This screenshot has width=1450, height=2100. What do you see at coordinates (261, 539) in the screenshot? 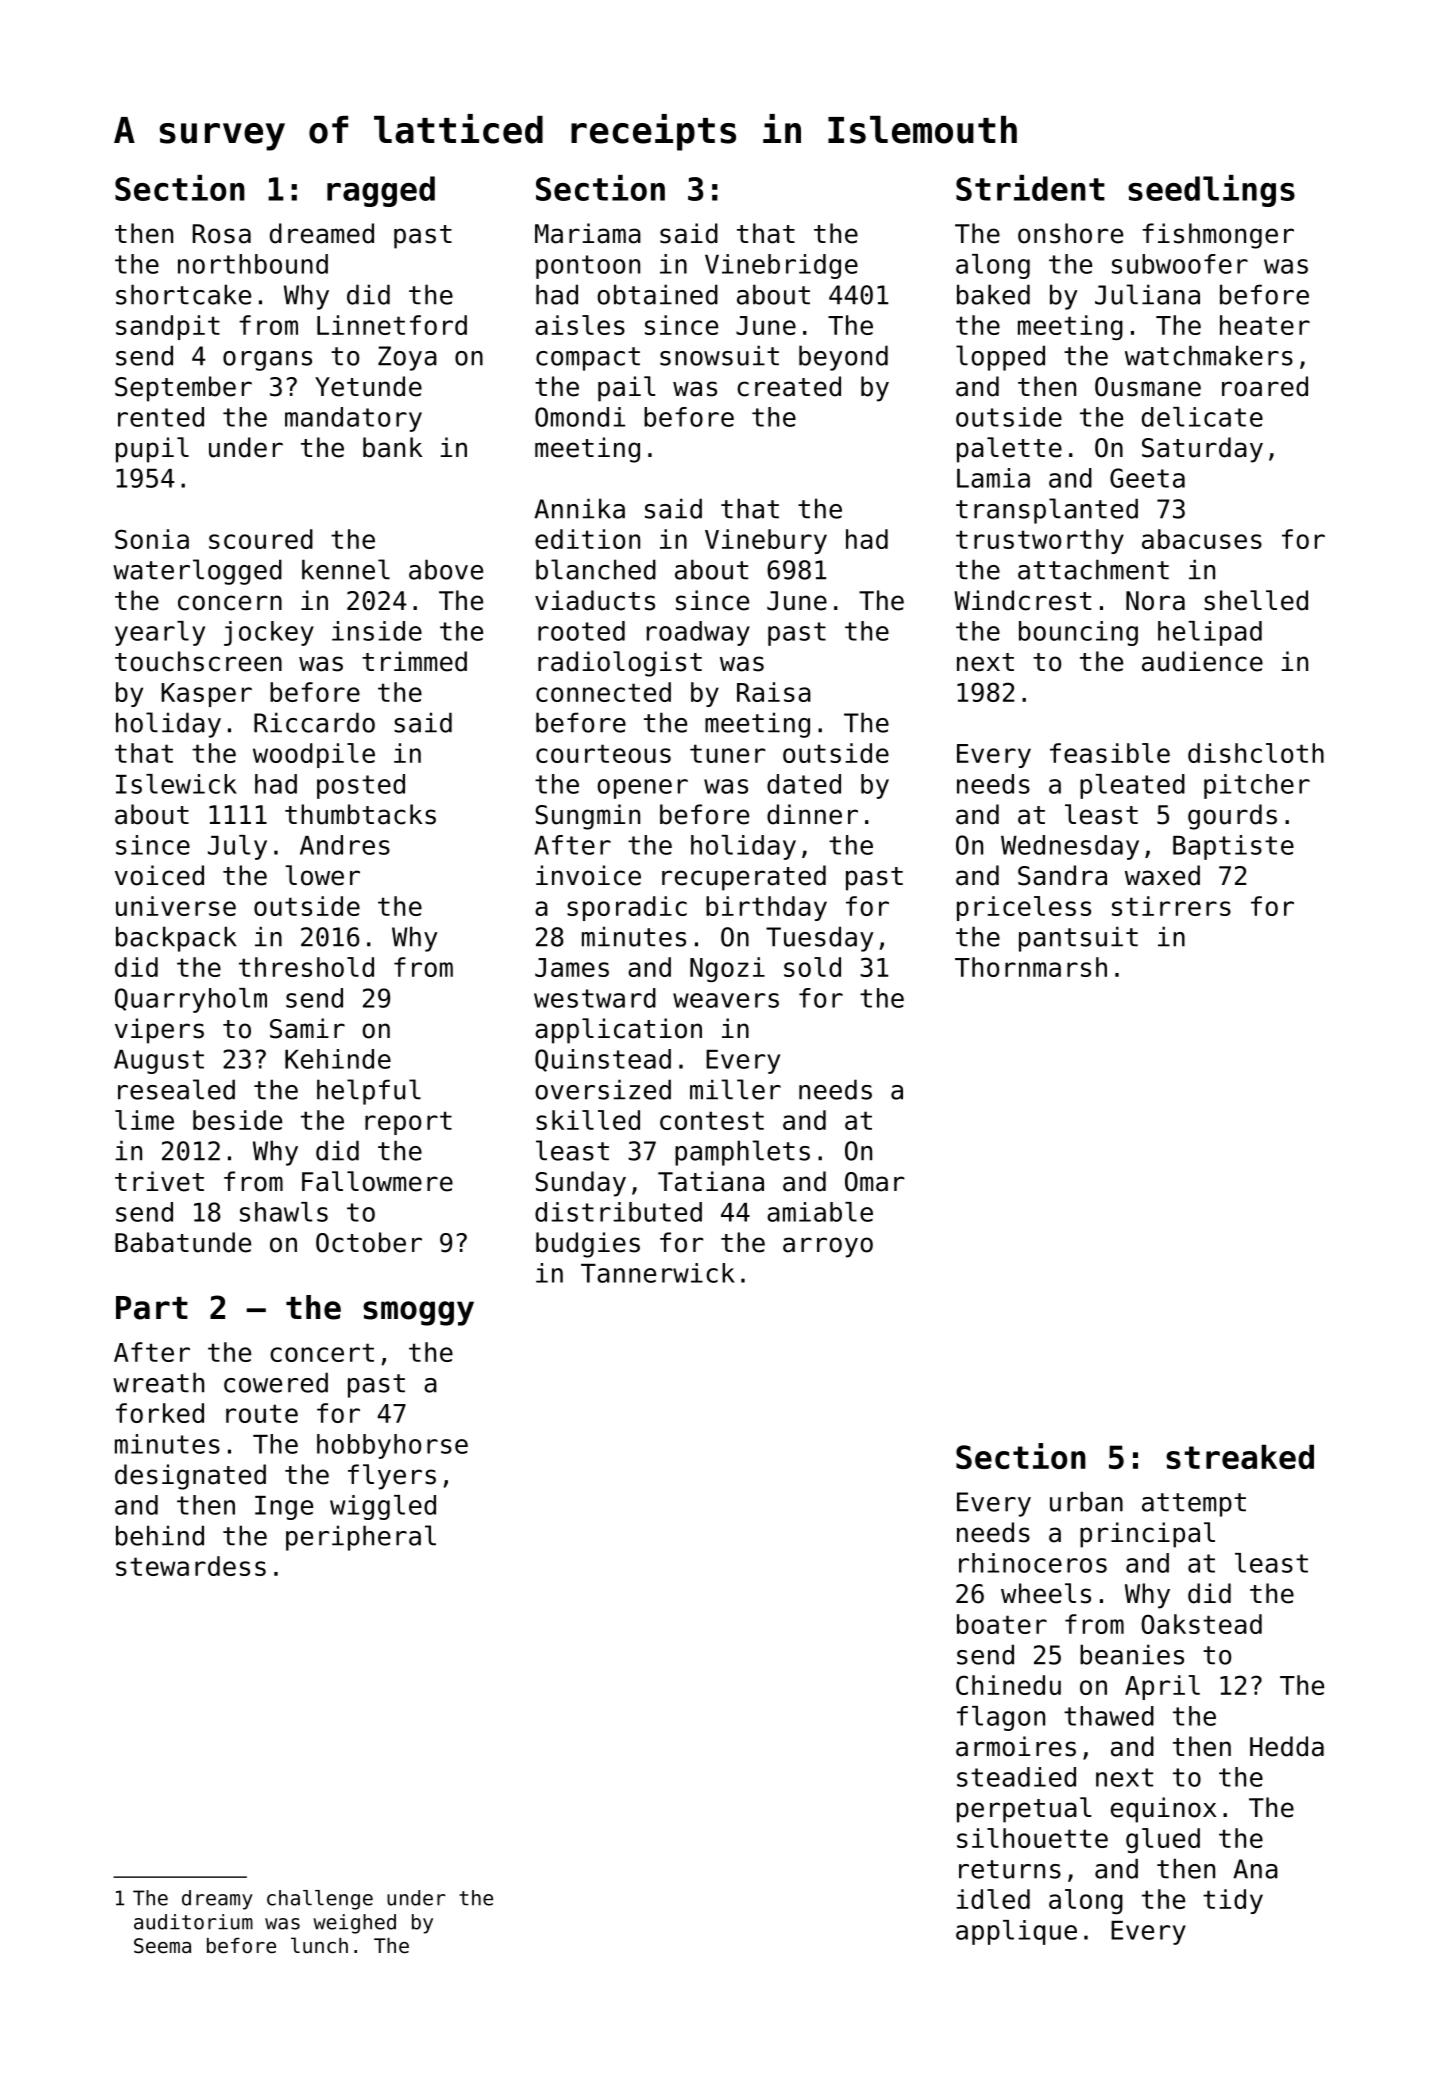
I see `scoured` at bounding box center [261, 539].
